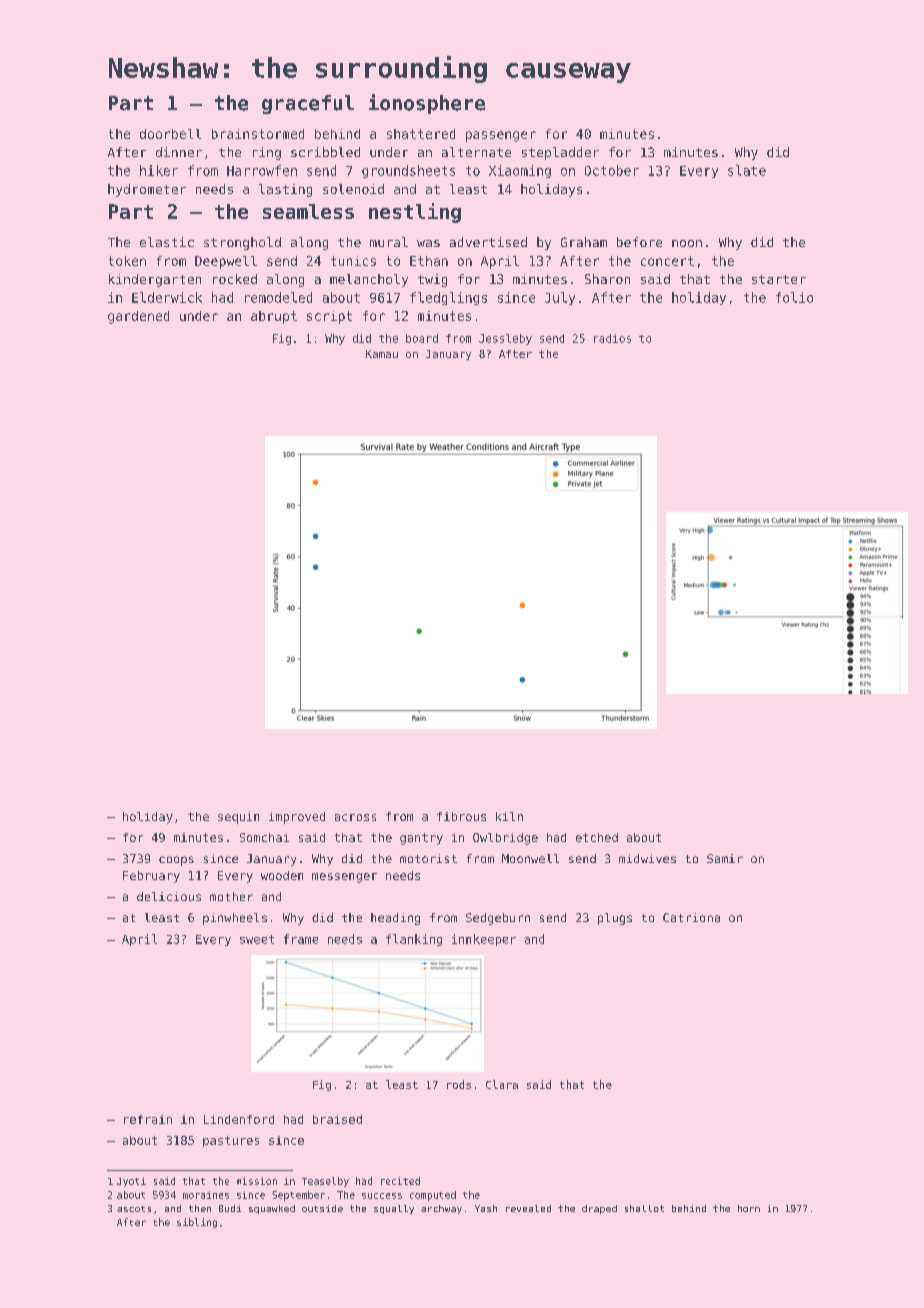 This document has width=924, height=1308. What do you see at coordinates (597, 837) in the document?
I see `etched` at bounding box center [597, 837].
